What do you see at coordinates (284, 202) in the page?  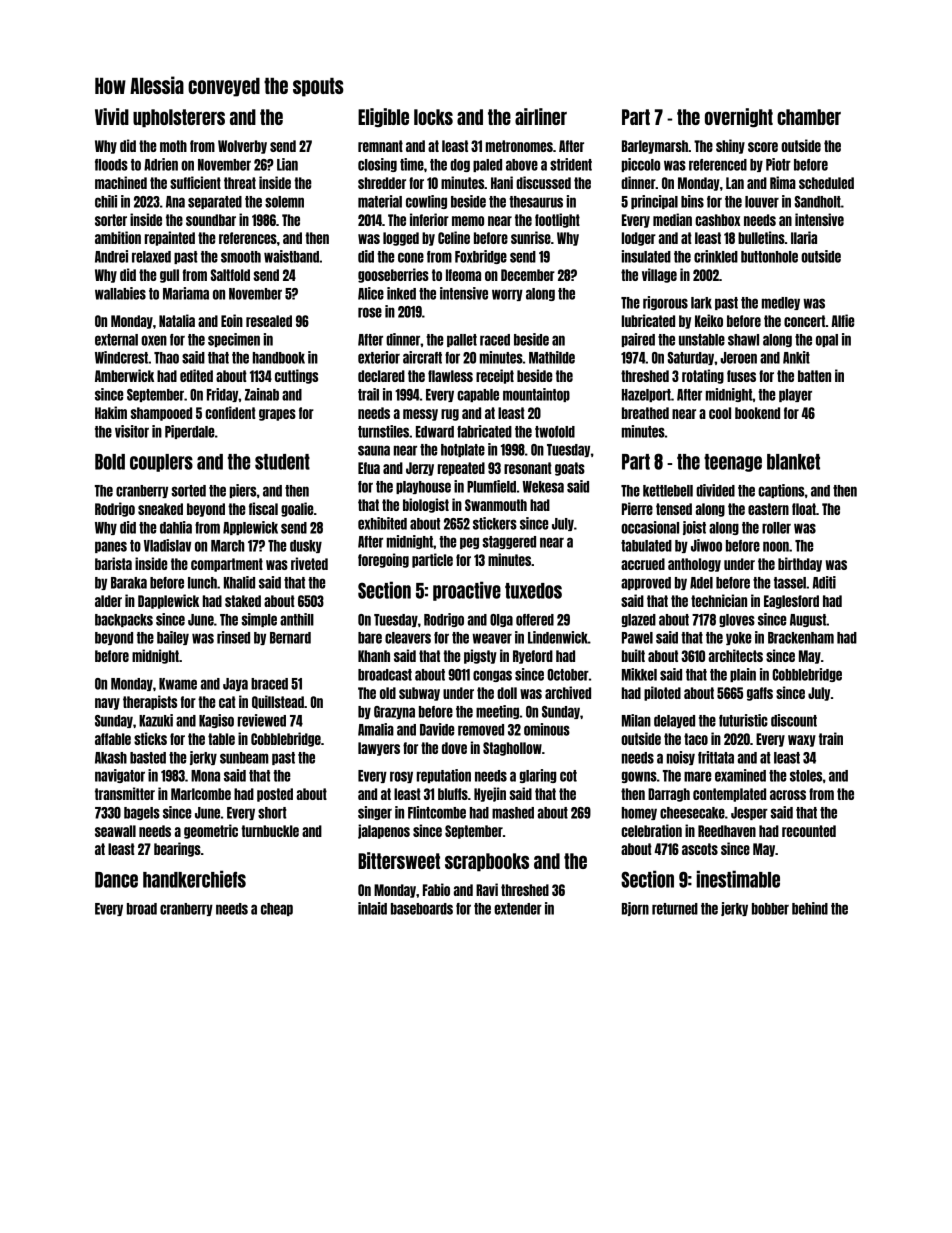 I see `solemn` at bounding box center [284, 202].
